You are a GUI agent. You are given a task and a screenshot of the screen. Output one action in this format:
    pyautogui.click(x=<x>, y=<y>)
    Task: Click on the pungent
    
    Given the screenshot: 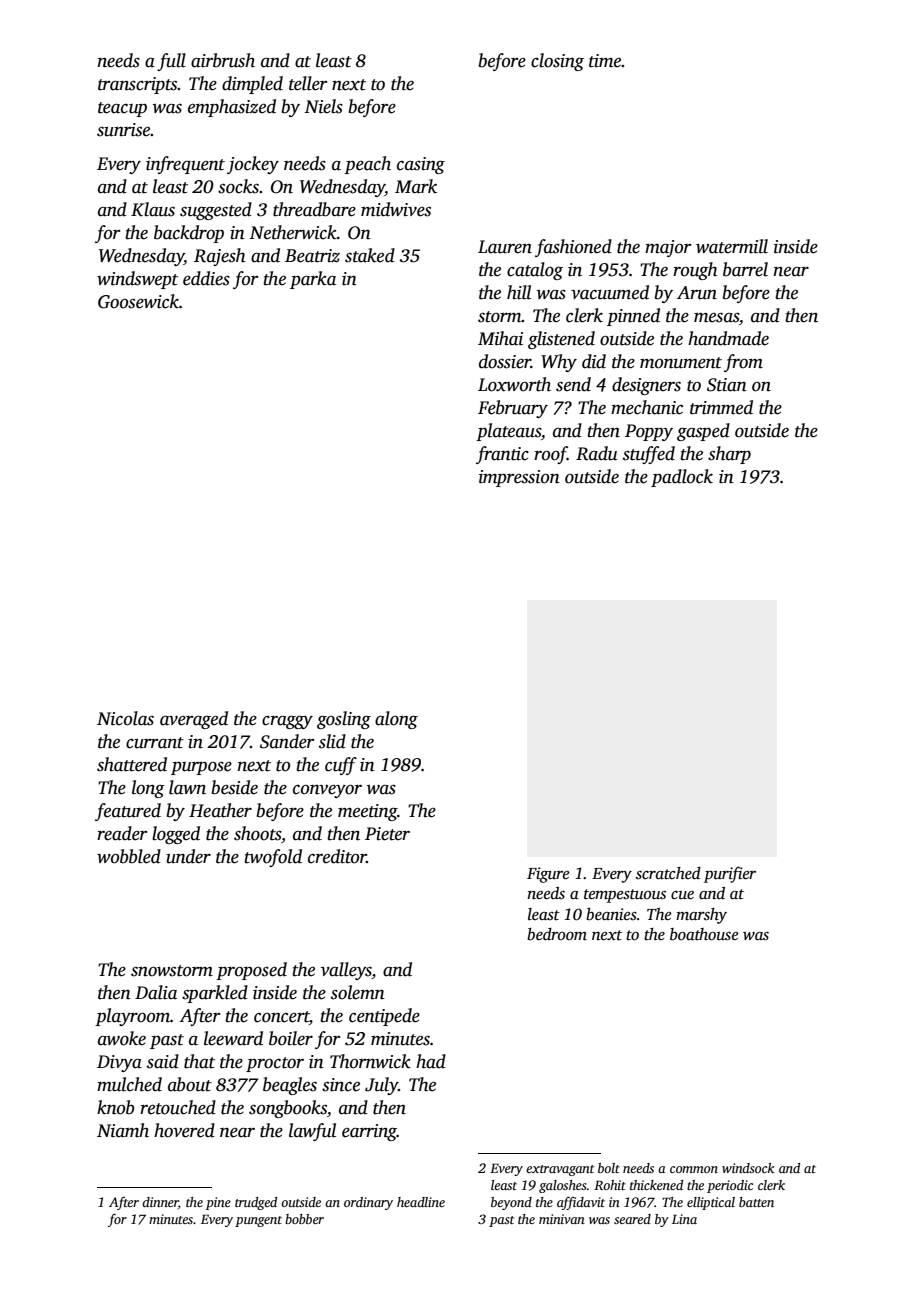 What is the action you would take?
    pyautogui.click(x=258, y=1221)
